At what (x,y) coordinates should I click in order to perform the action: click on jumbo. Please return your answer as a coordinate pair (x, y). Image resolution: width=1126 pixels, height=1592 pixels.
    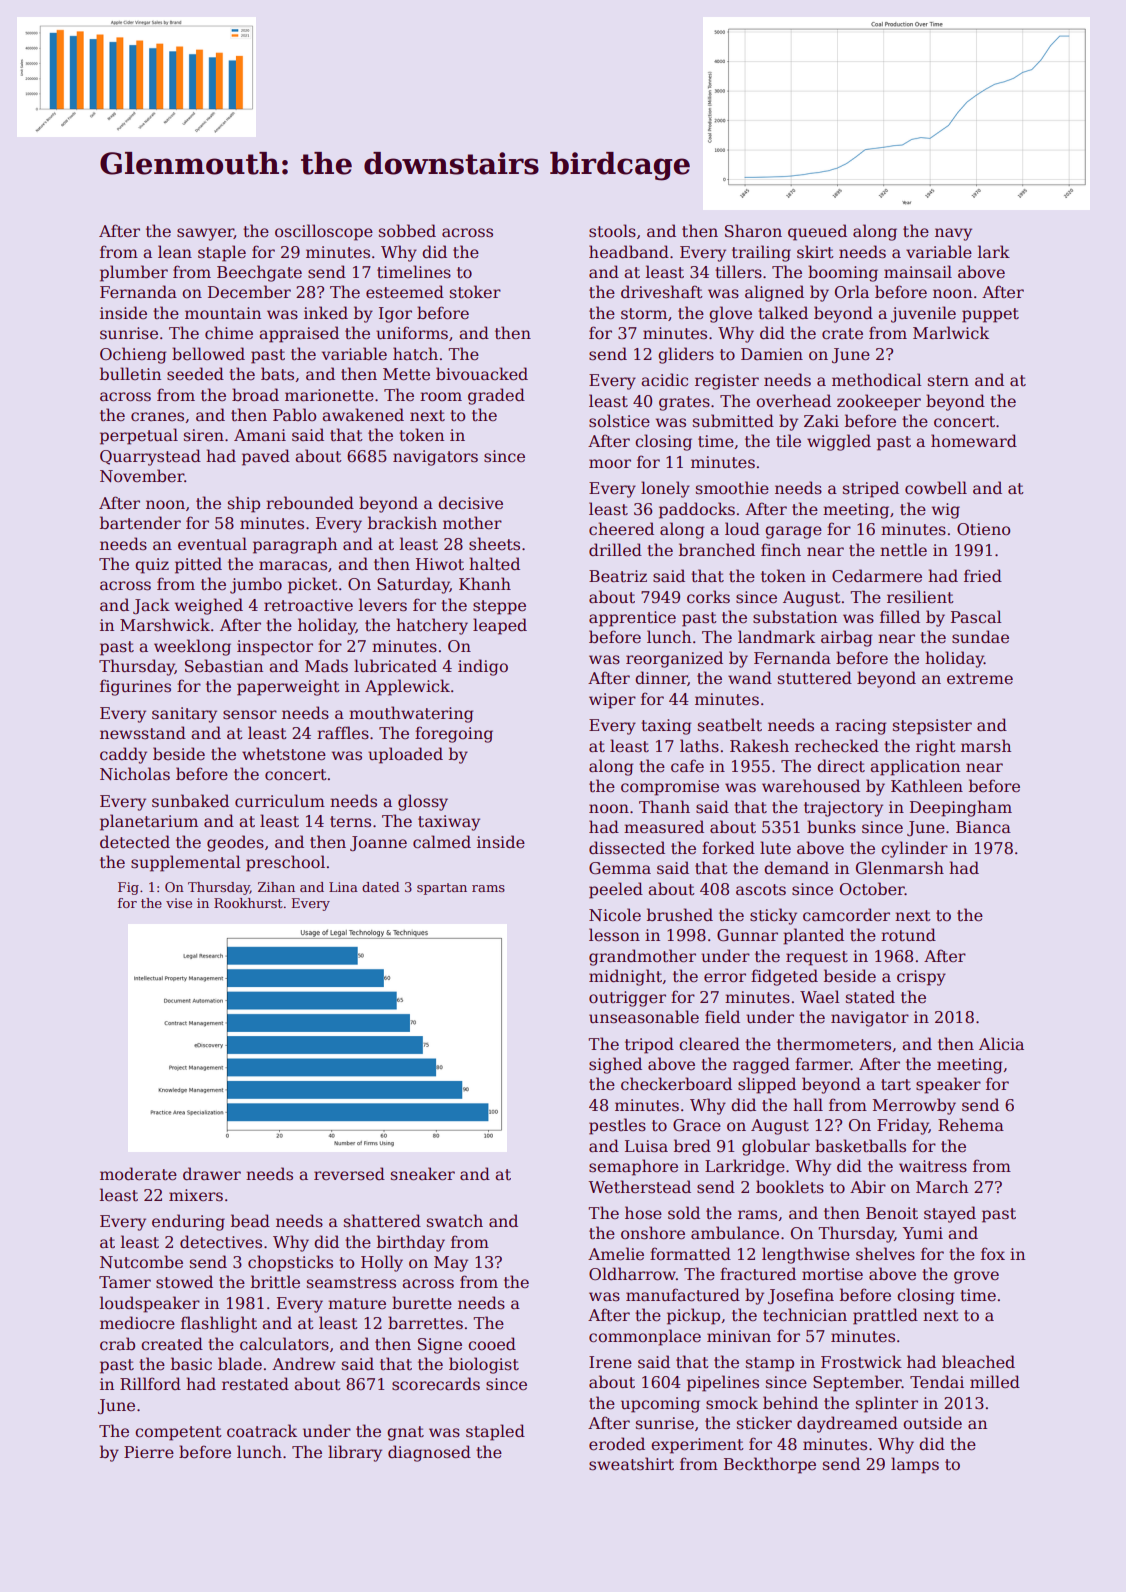
    Looking at the image, I should click on (256, 585).
